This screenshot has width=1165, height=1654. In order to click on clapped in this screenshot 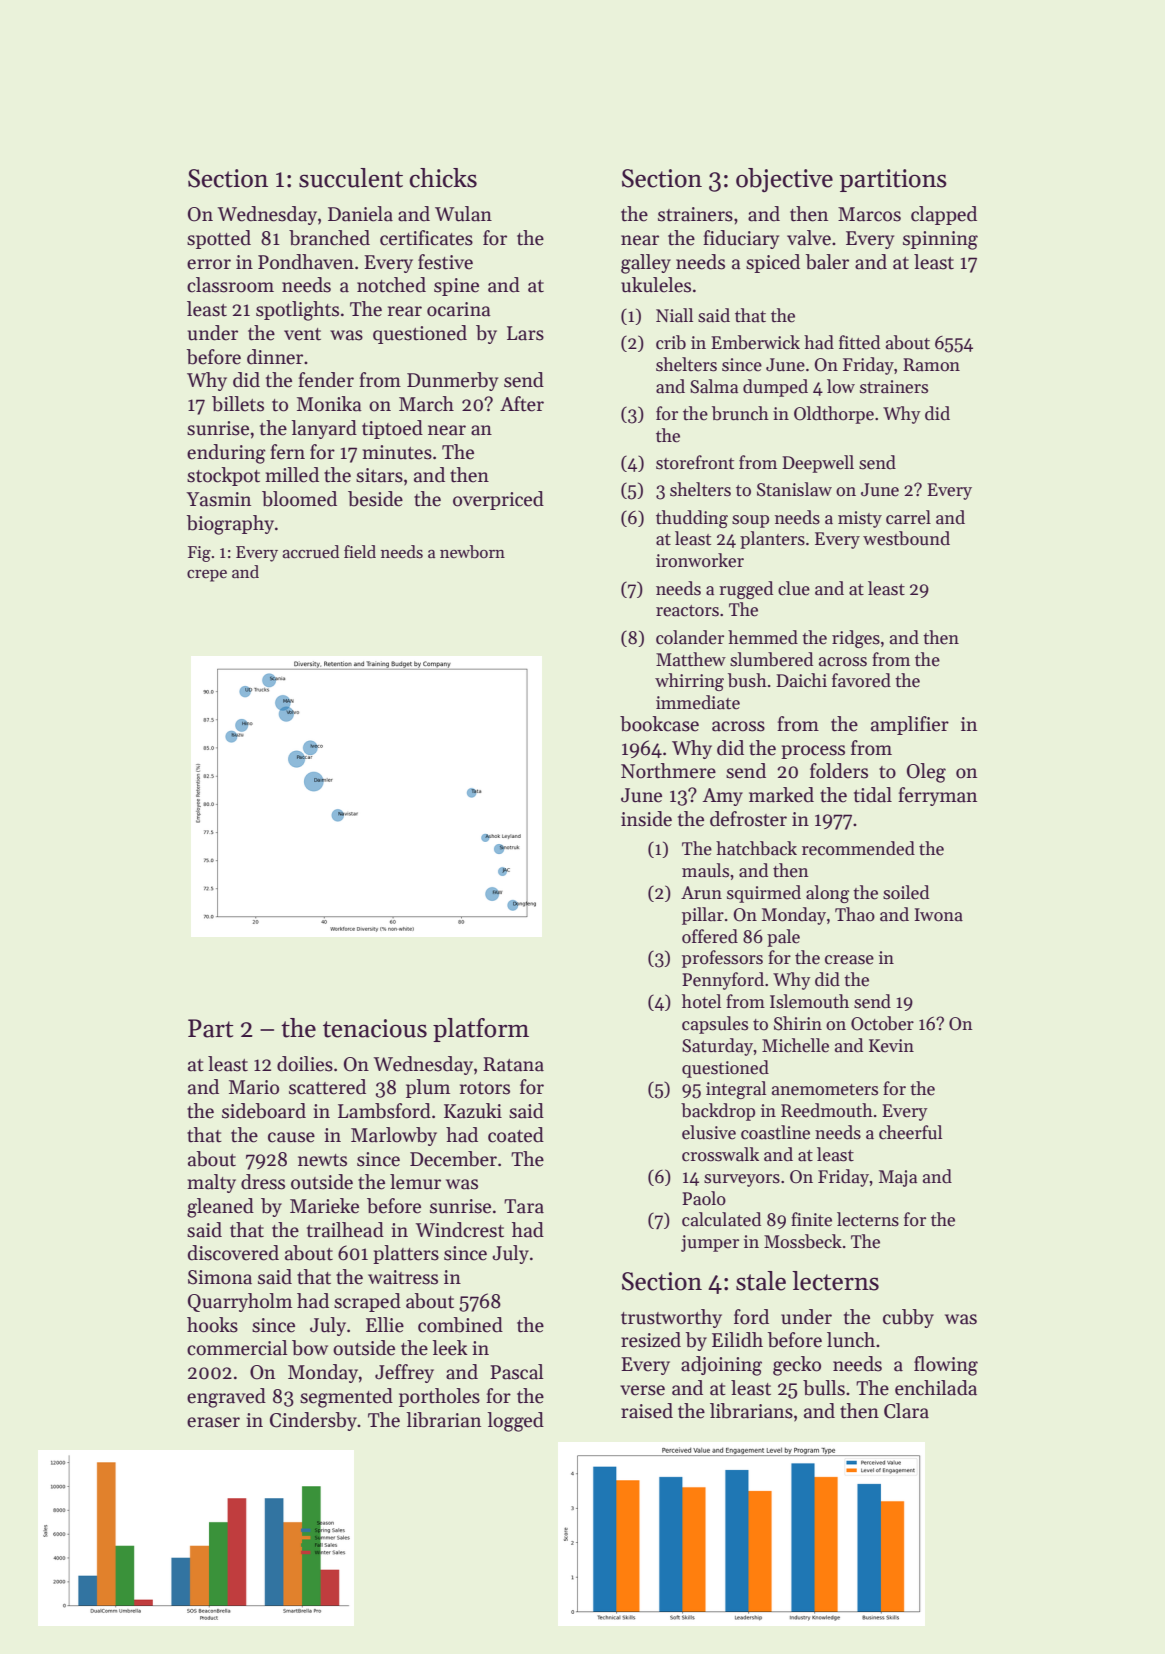, I will do `click(944, 215)`.
